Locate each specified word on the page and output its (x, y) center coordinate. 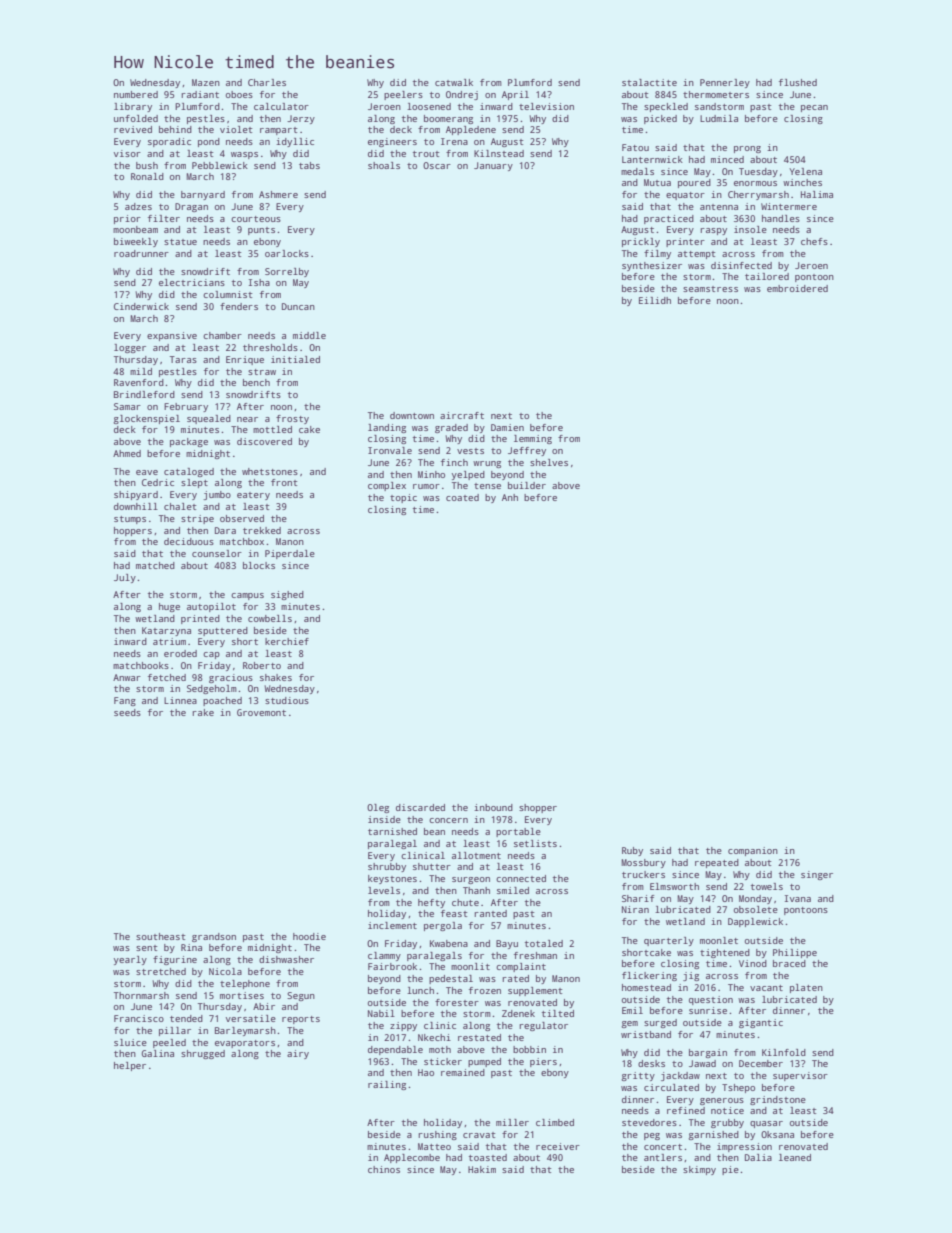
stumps (130, 520)
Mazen (206, 82)
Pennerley (725, 83)
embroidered (797, 288)
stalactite (649, 82)
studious (287, 700)
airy (298, 1054)
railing (387, 1085)
